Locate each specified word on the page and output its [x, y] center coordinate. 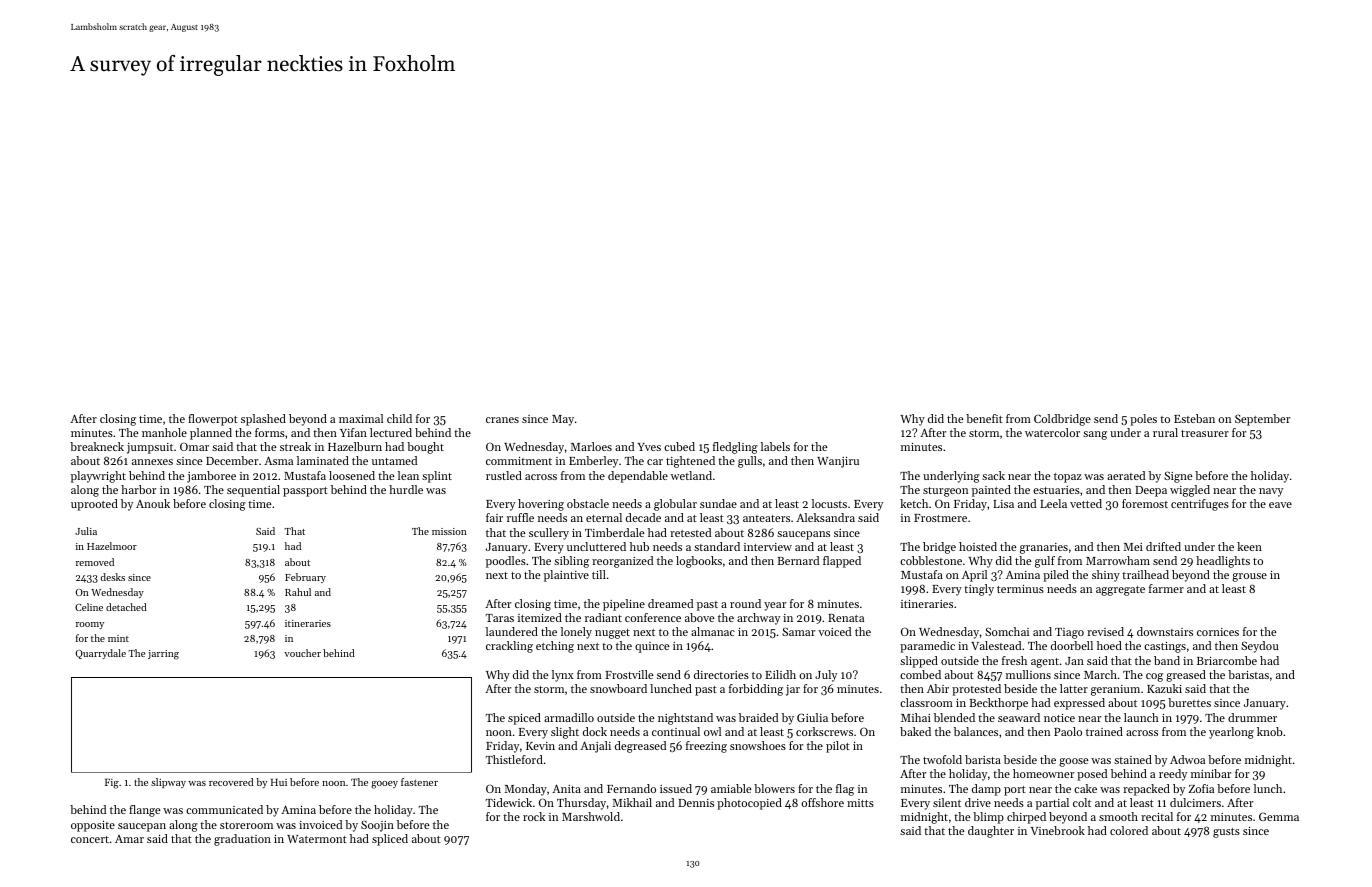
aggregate [1120, 591]
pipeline [624, 605]
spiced [524, 719]
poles [1143, 420]
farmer [1166, 588]
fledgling [735, 448]
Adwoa [1187, 759]
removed [95, 562]
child [399, 418]
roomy [90, 625]
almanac [713, 631]
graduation [242, 840]
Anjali [595, 747]
